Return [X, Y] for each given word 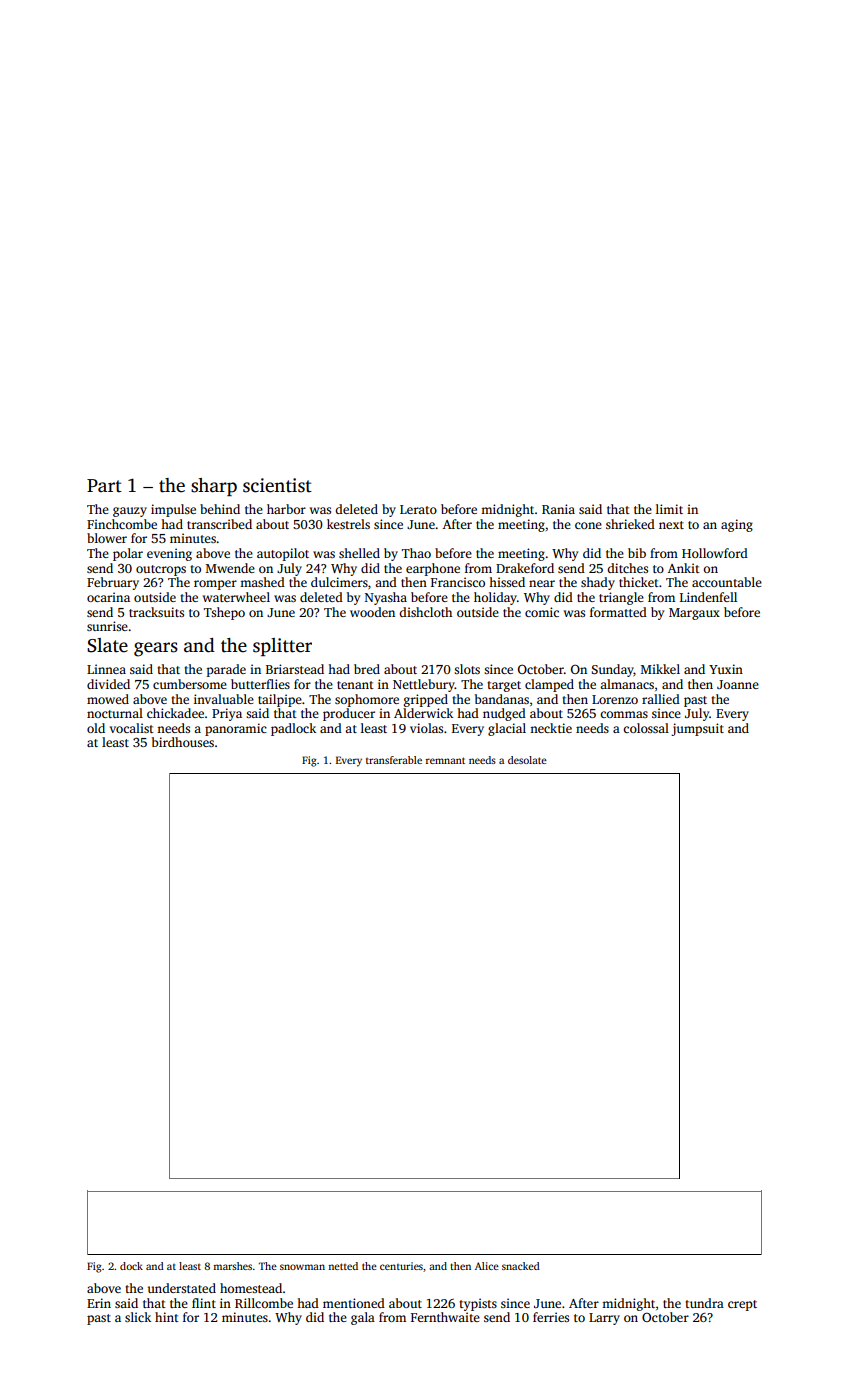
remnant [445, 760]
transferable [394, 760]
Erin [99, 1303]
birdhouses [183, 742]
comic [542, 612]
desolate [527, 760]
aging [737, 525]
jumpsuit [697, 729]
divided [108, 684]
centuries [401, 1266]
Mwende [230, 568]
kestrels [348, 524]
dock [131, 1266]
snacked [521, 1266]
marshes [232, 1266]
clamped [549, 685]
